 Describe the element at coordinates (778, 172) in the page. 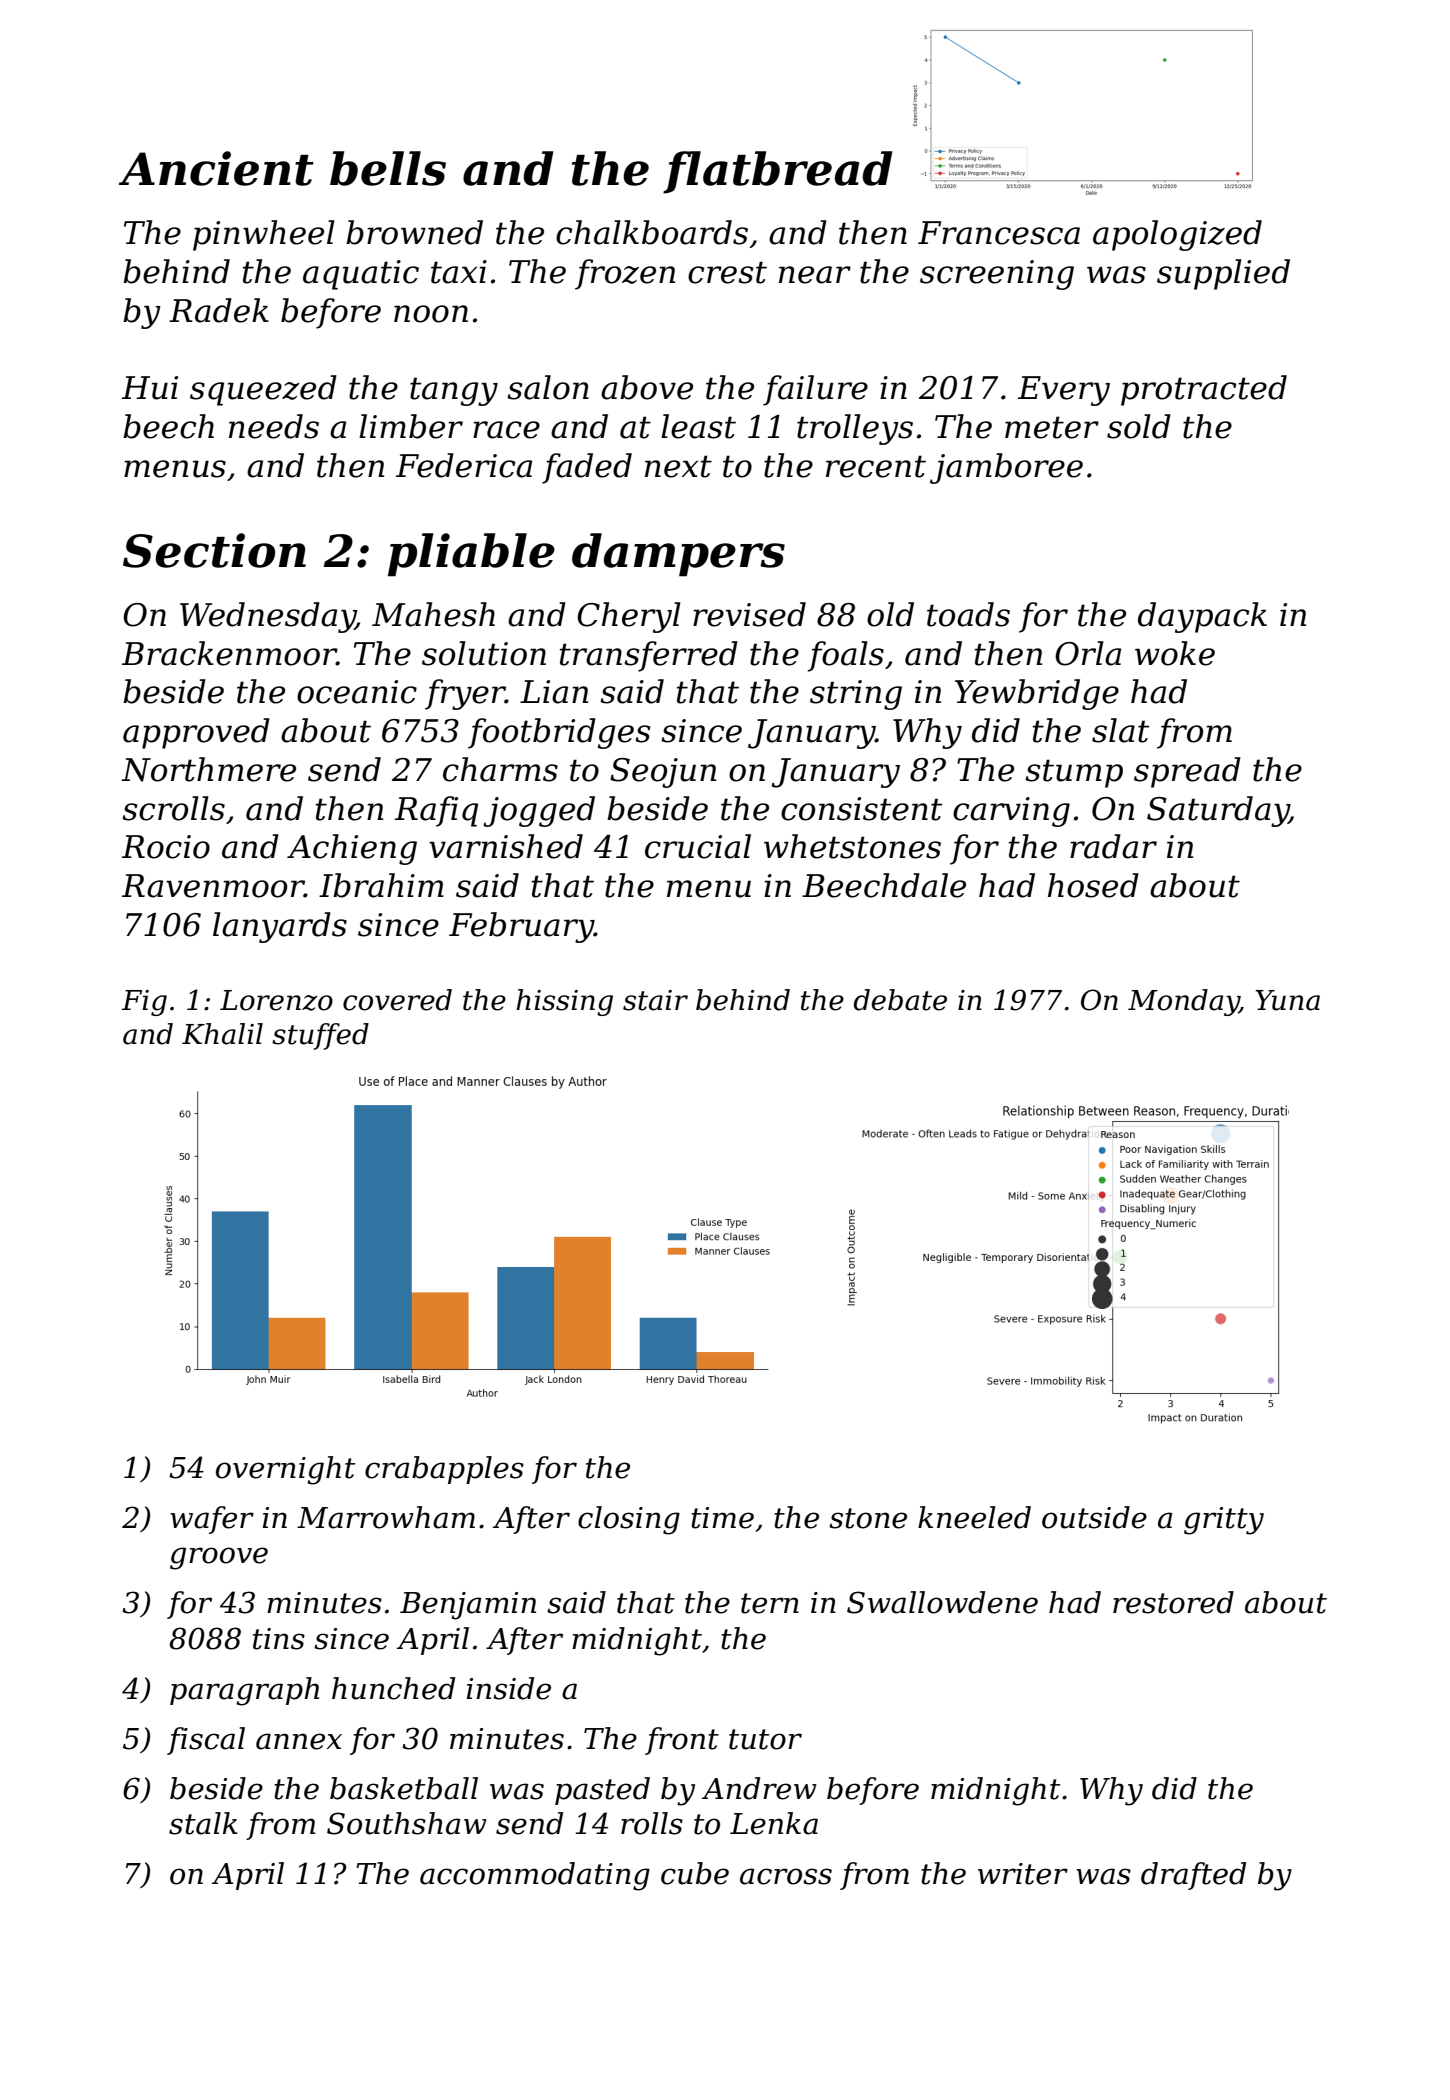

I see `flatbread` at that location.
